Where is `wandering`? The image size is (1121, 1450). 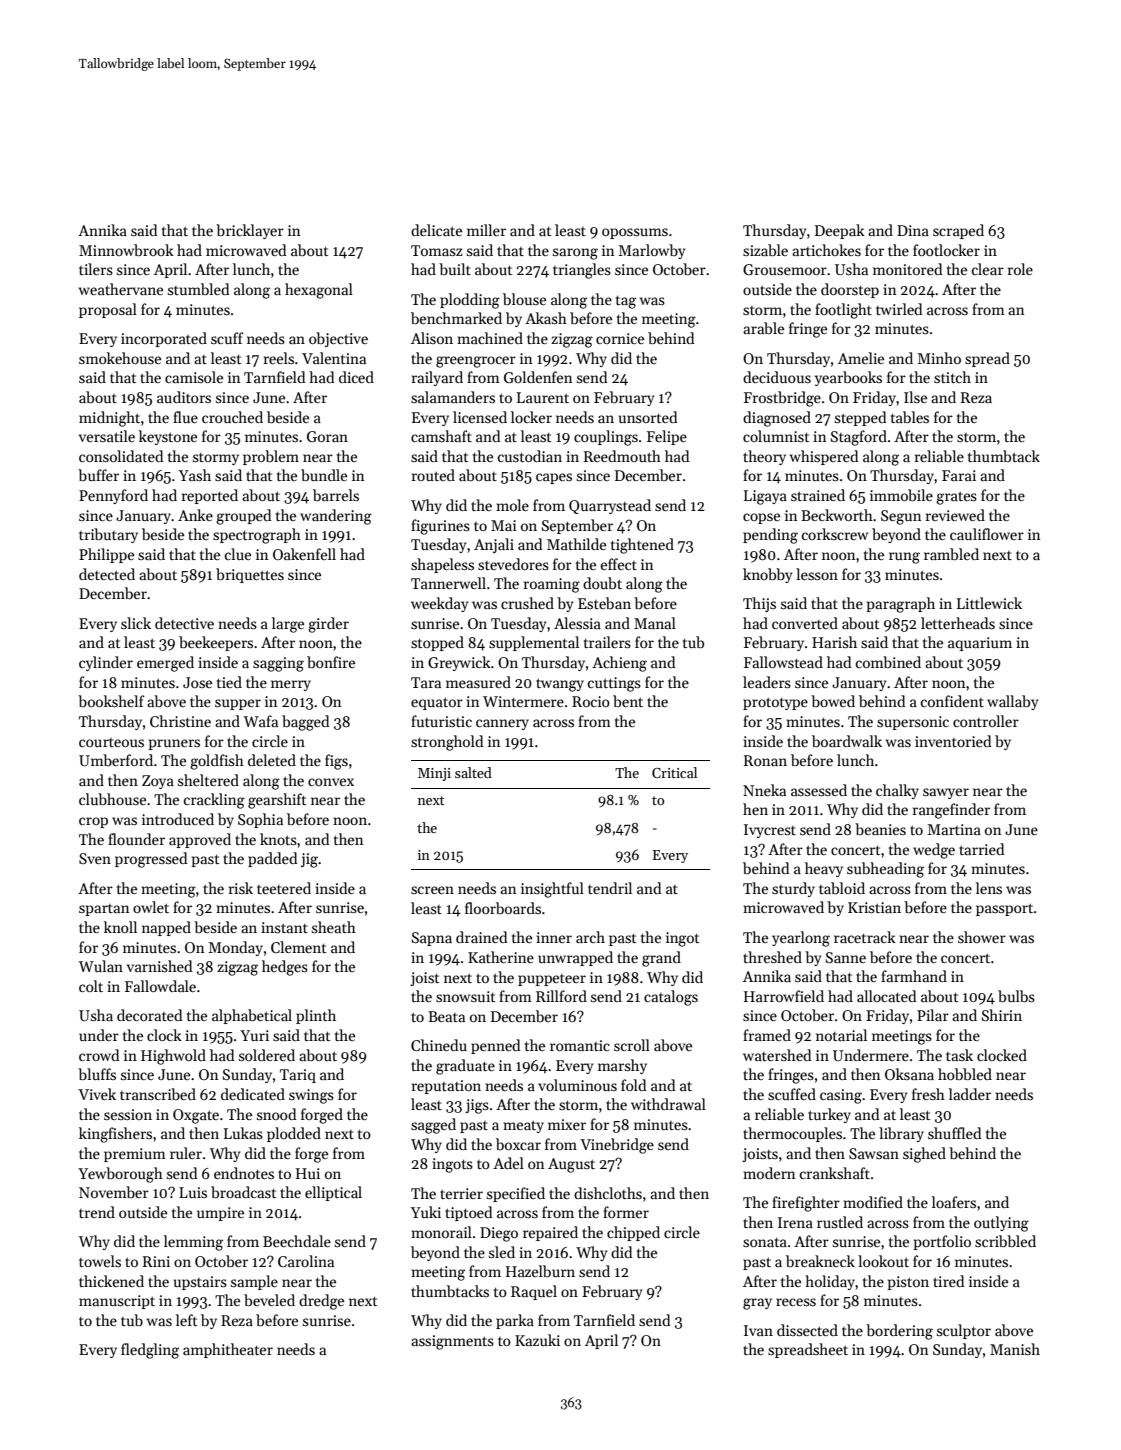
wandering is located at coordinates (336, 517).
